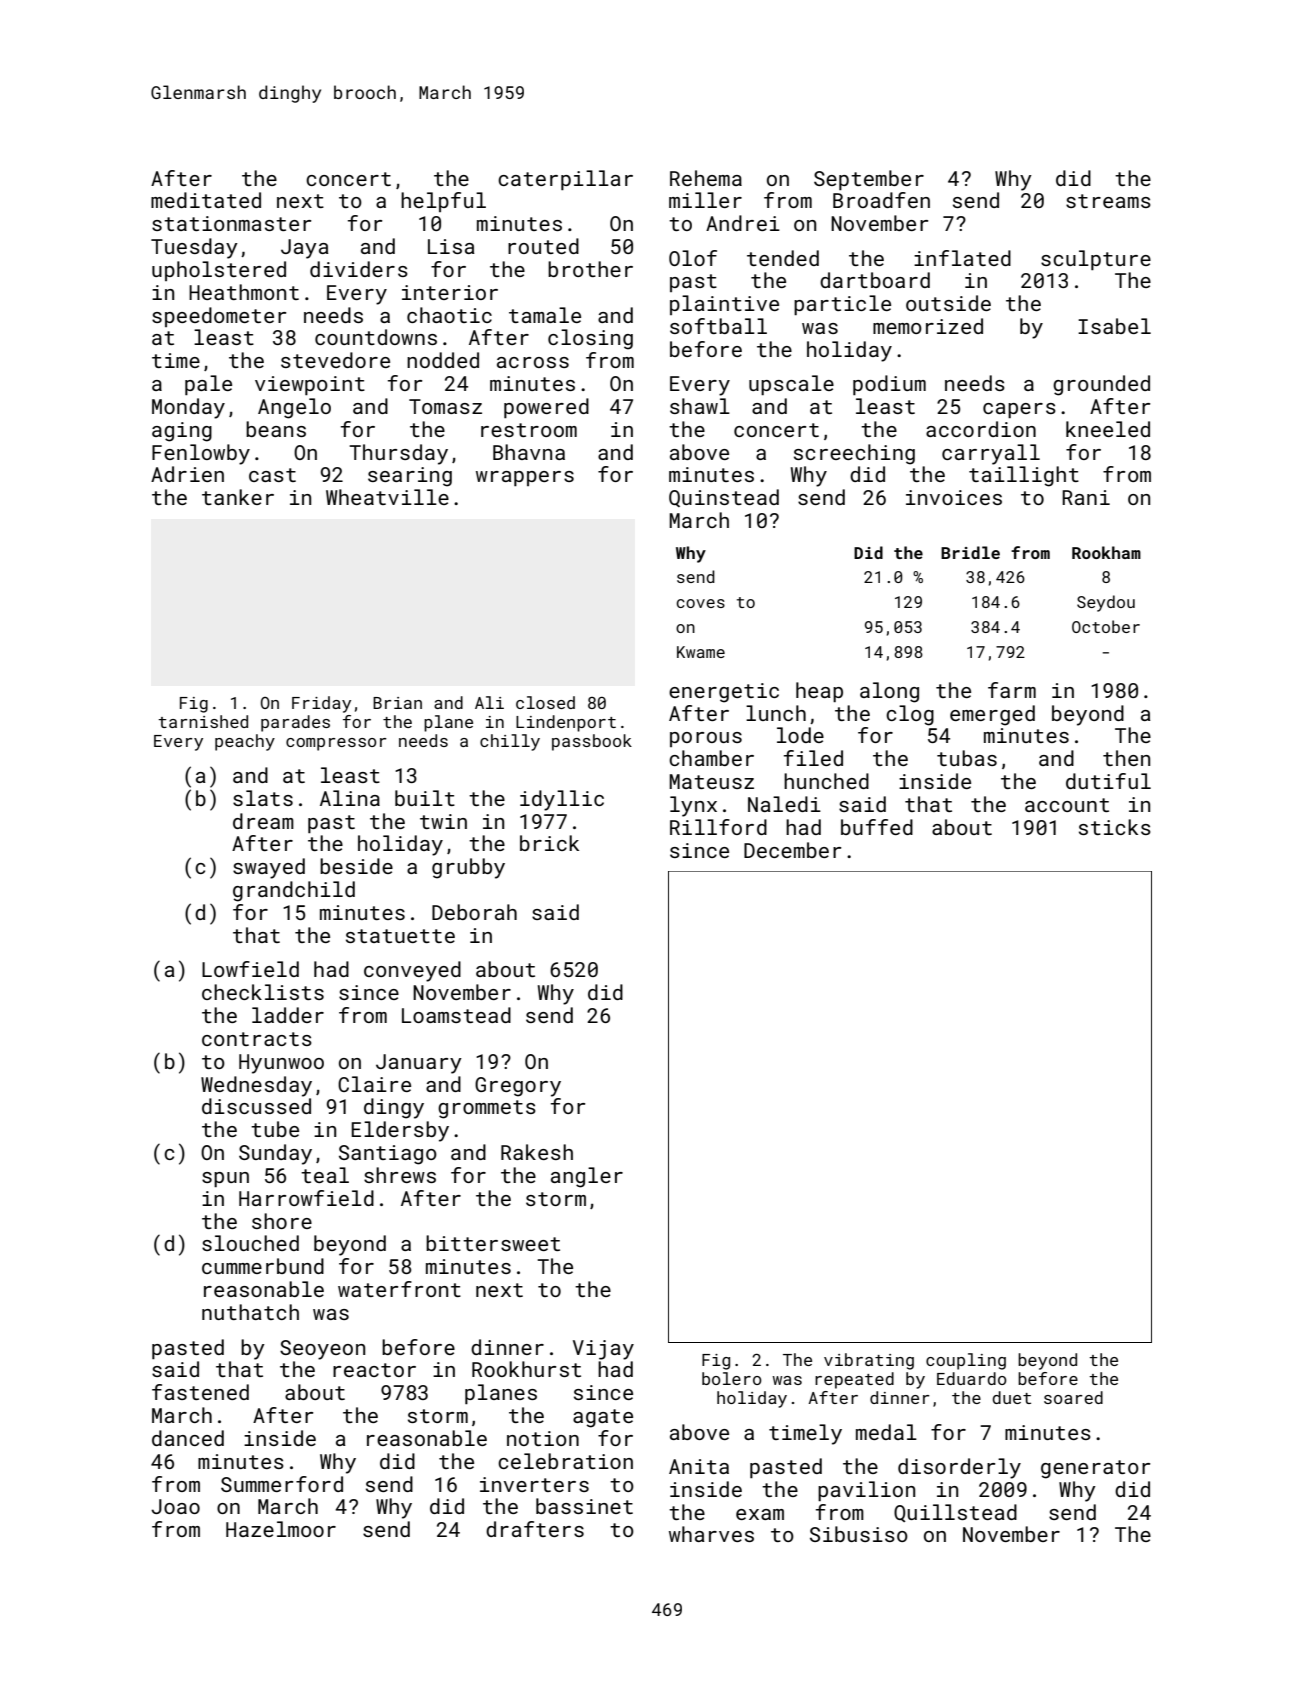 This page has height=1686, width=1303. What do you see at coordinates (225, 1179) in the page?
I see `spun` at bounding box center [225, 1179].
